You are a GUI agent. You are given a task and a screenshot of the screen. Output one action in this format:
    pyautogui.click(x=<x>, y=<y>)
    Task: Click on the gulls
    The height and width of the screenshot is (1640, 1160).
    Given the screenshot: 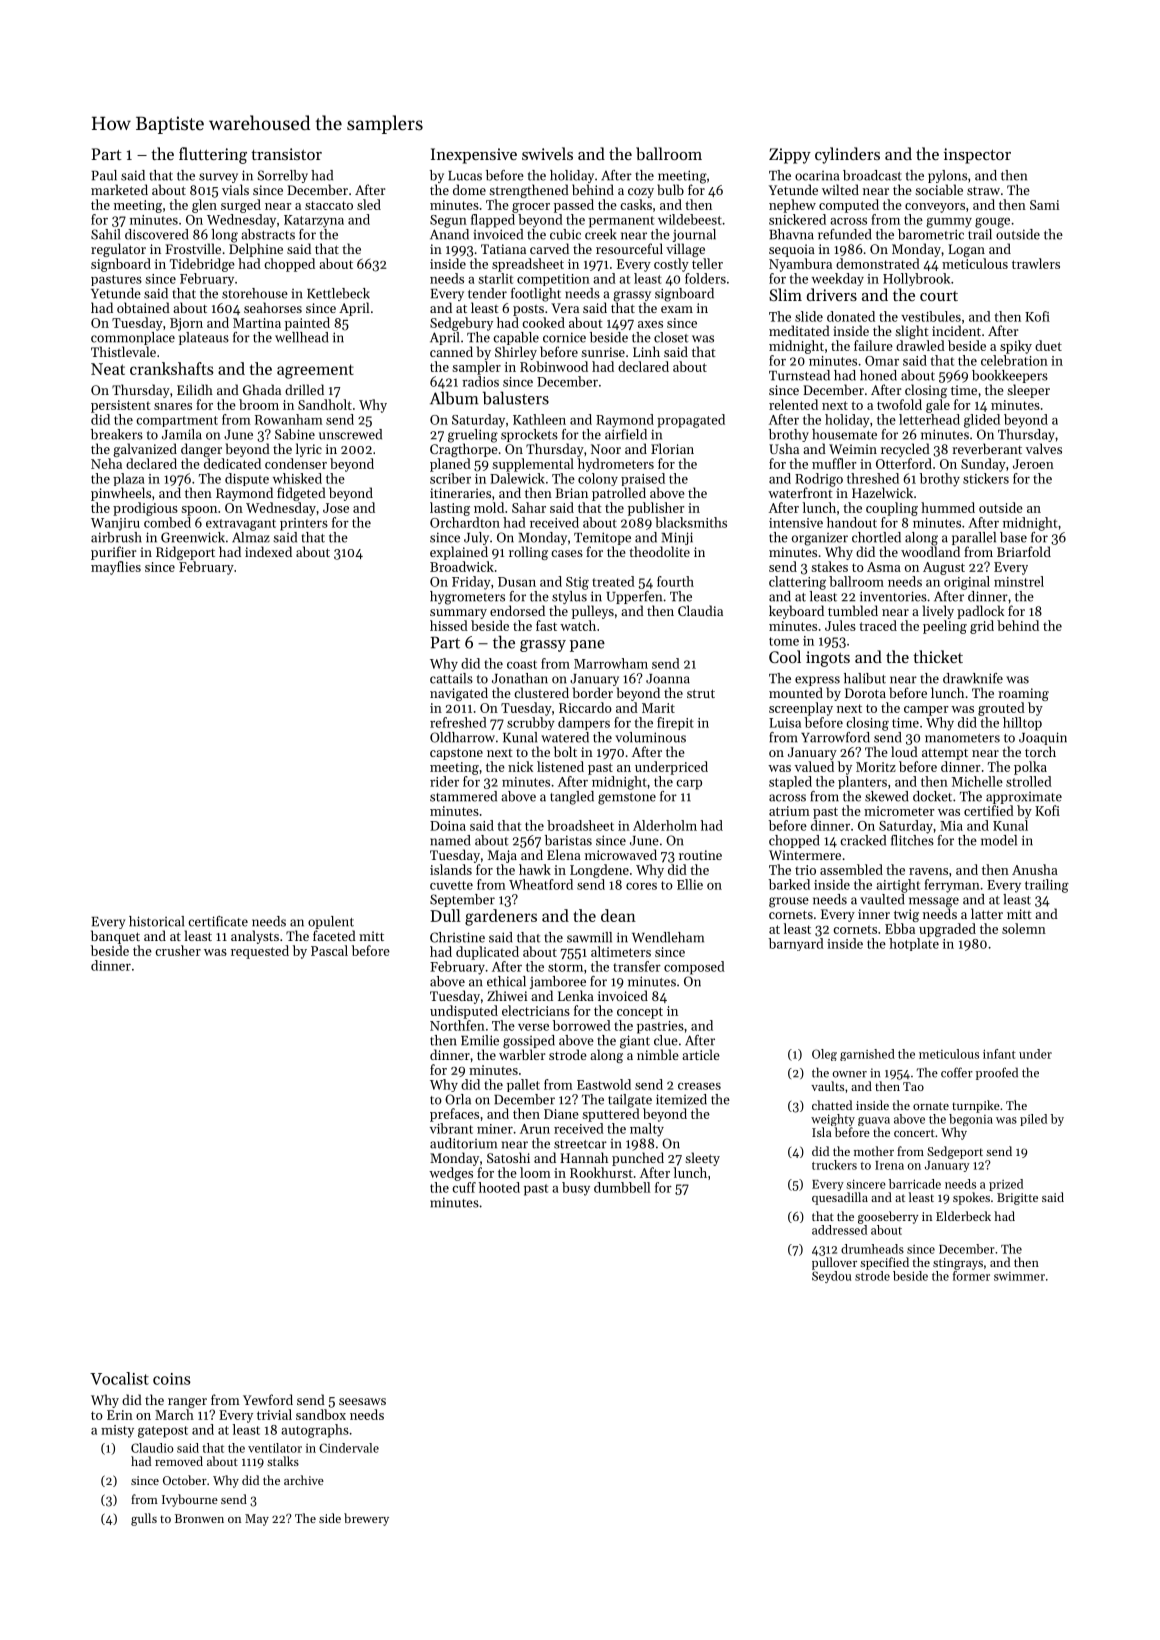 What is the action you would take?
    pyautogui.click(x=144, y=1519)
